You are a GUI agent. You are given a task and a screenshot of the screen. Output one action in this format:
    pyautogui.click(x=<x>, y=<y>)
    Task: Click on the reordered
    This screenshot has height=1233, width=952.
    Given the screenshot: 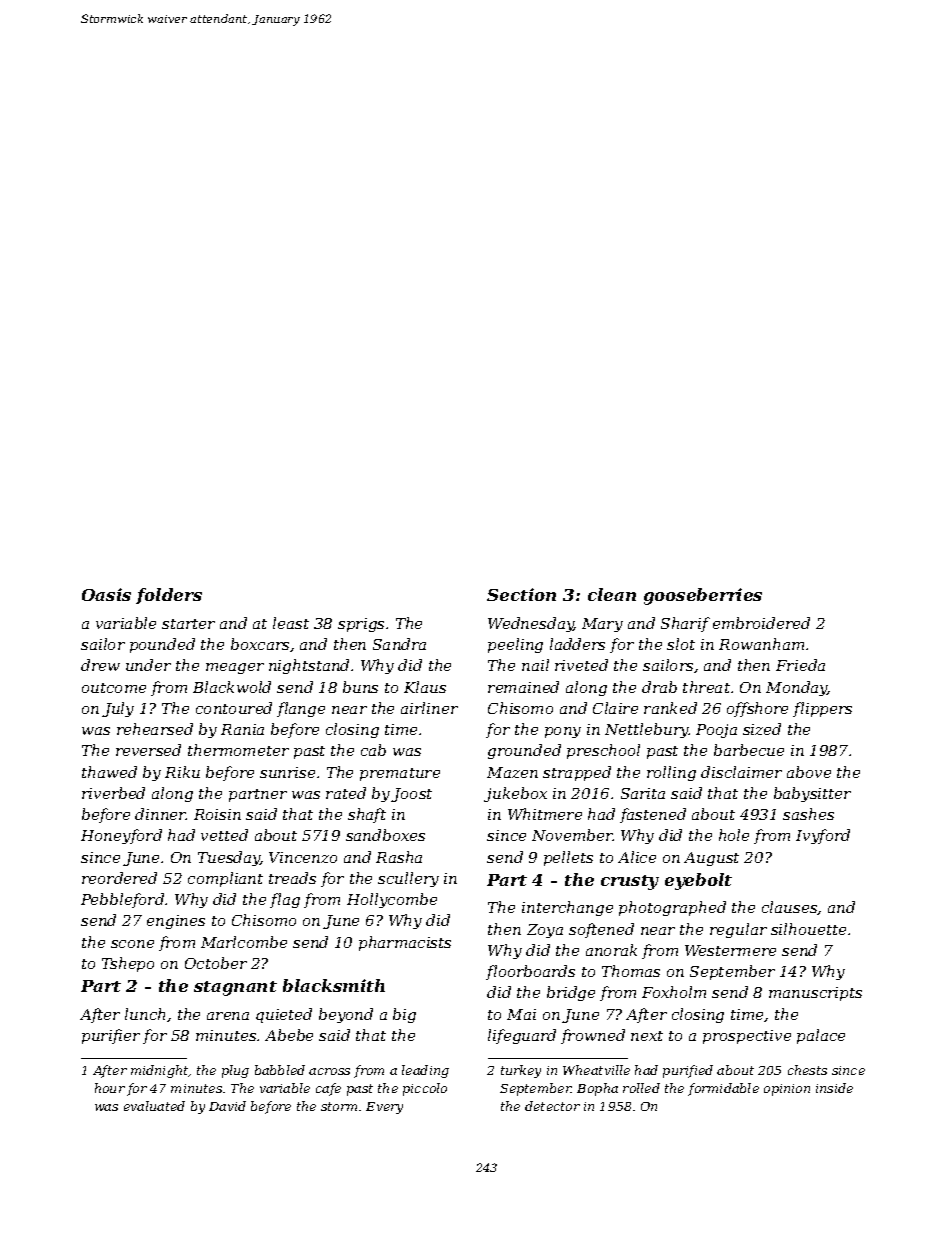 What is the action you would take?
    pyautogui.click(x=119, y=878)
